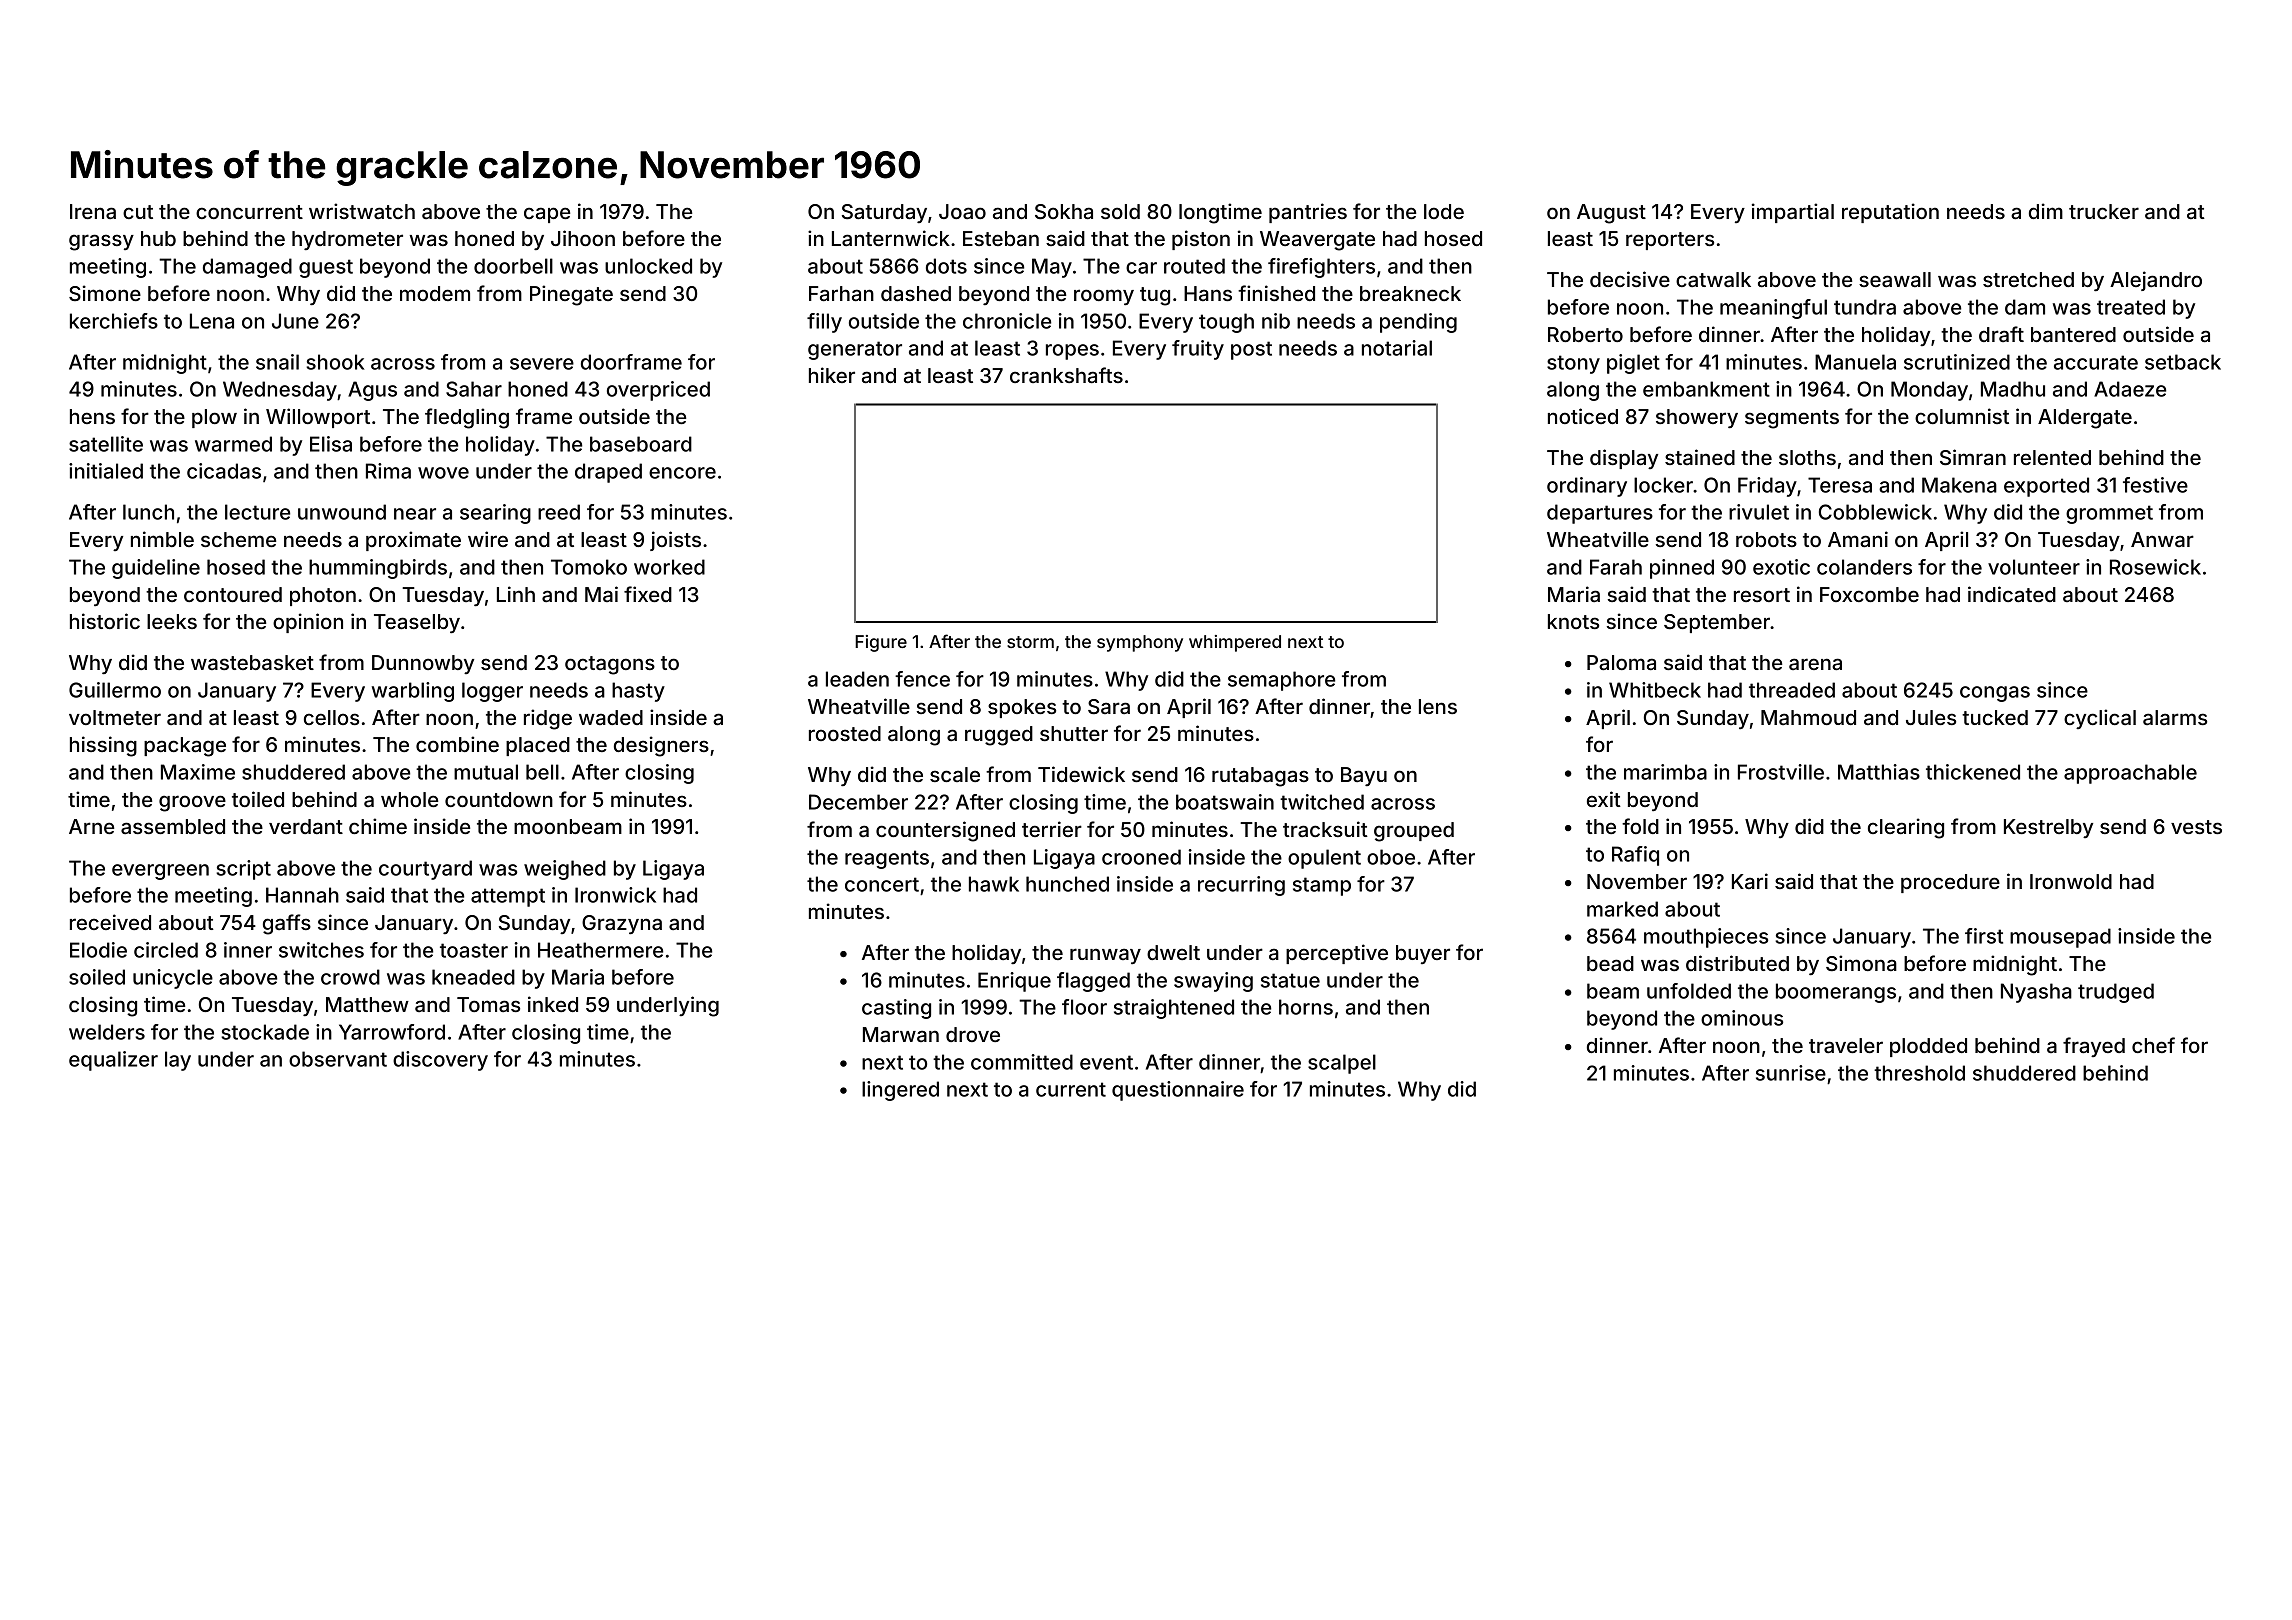 This screenshot has width=2292, height=1620. What do you see at coordinates (1950, 883) in the screenshot?
I see `procedure` at bounding box center [1950, 883].
